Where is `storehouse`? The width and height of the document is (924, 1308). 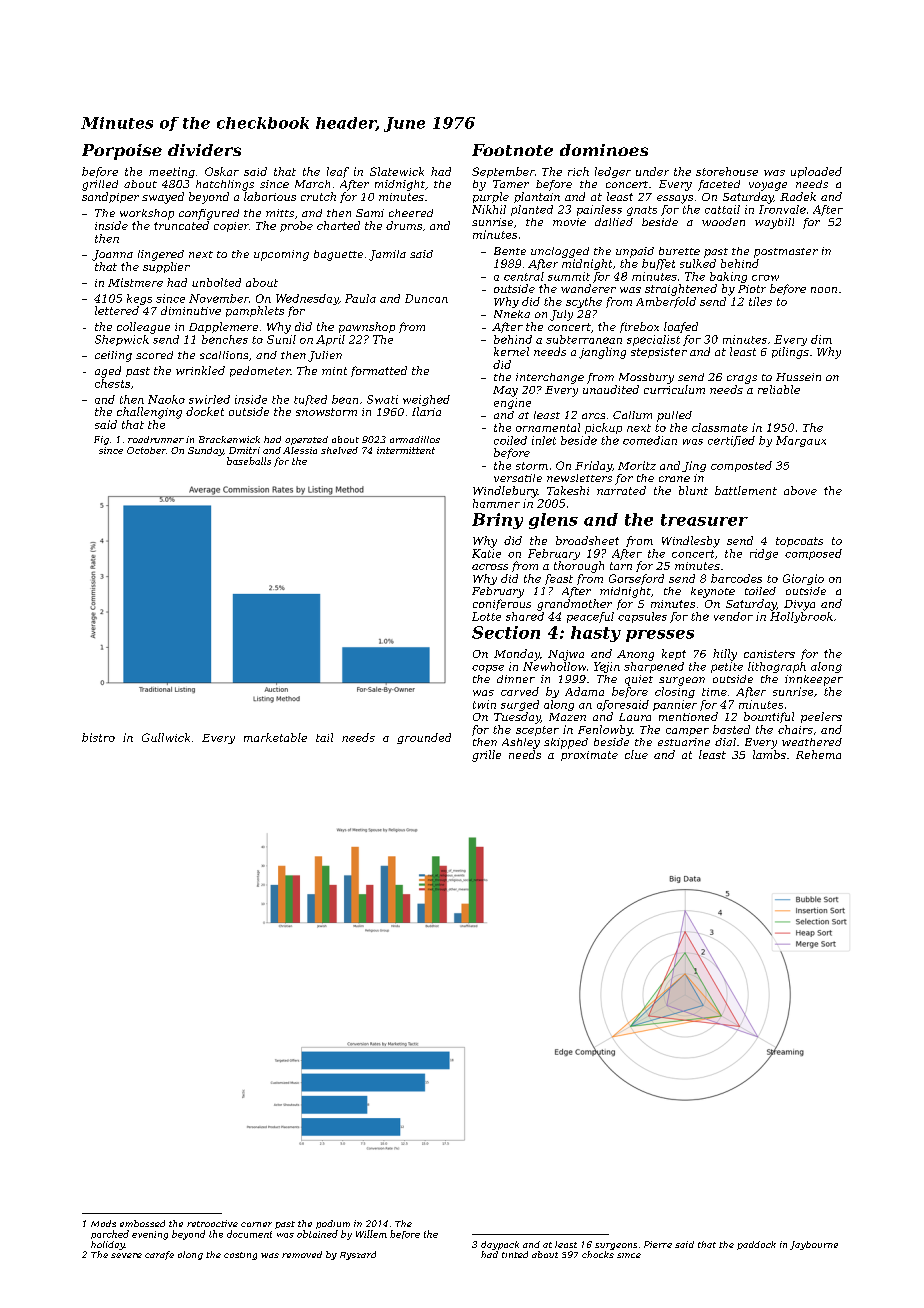
storehouse is located at coordinates (727, 171).
